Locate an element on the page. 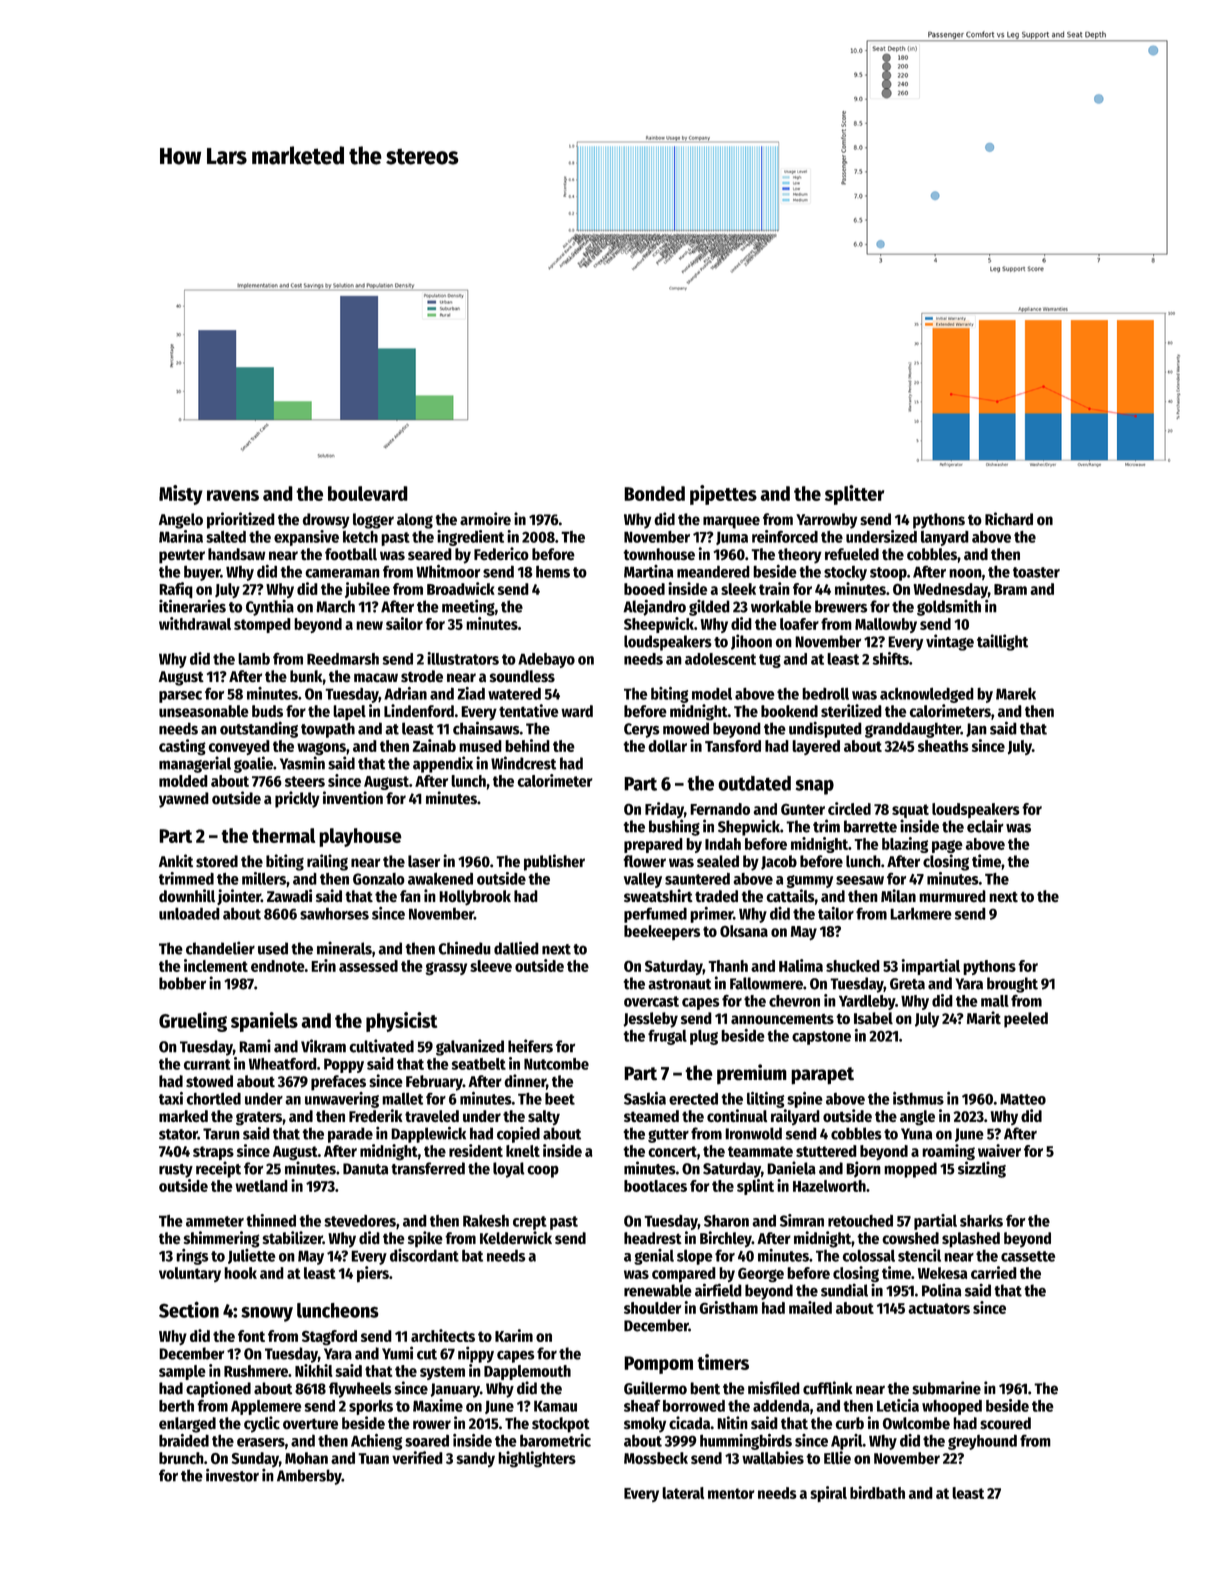 The image size is (1219, 1577). lateral is located at coordinates (683, 1493).
